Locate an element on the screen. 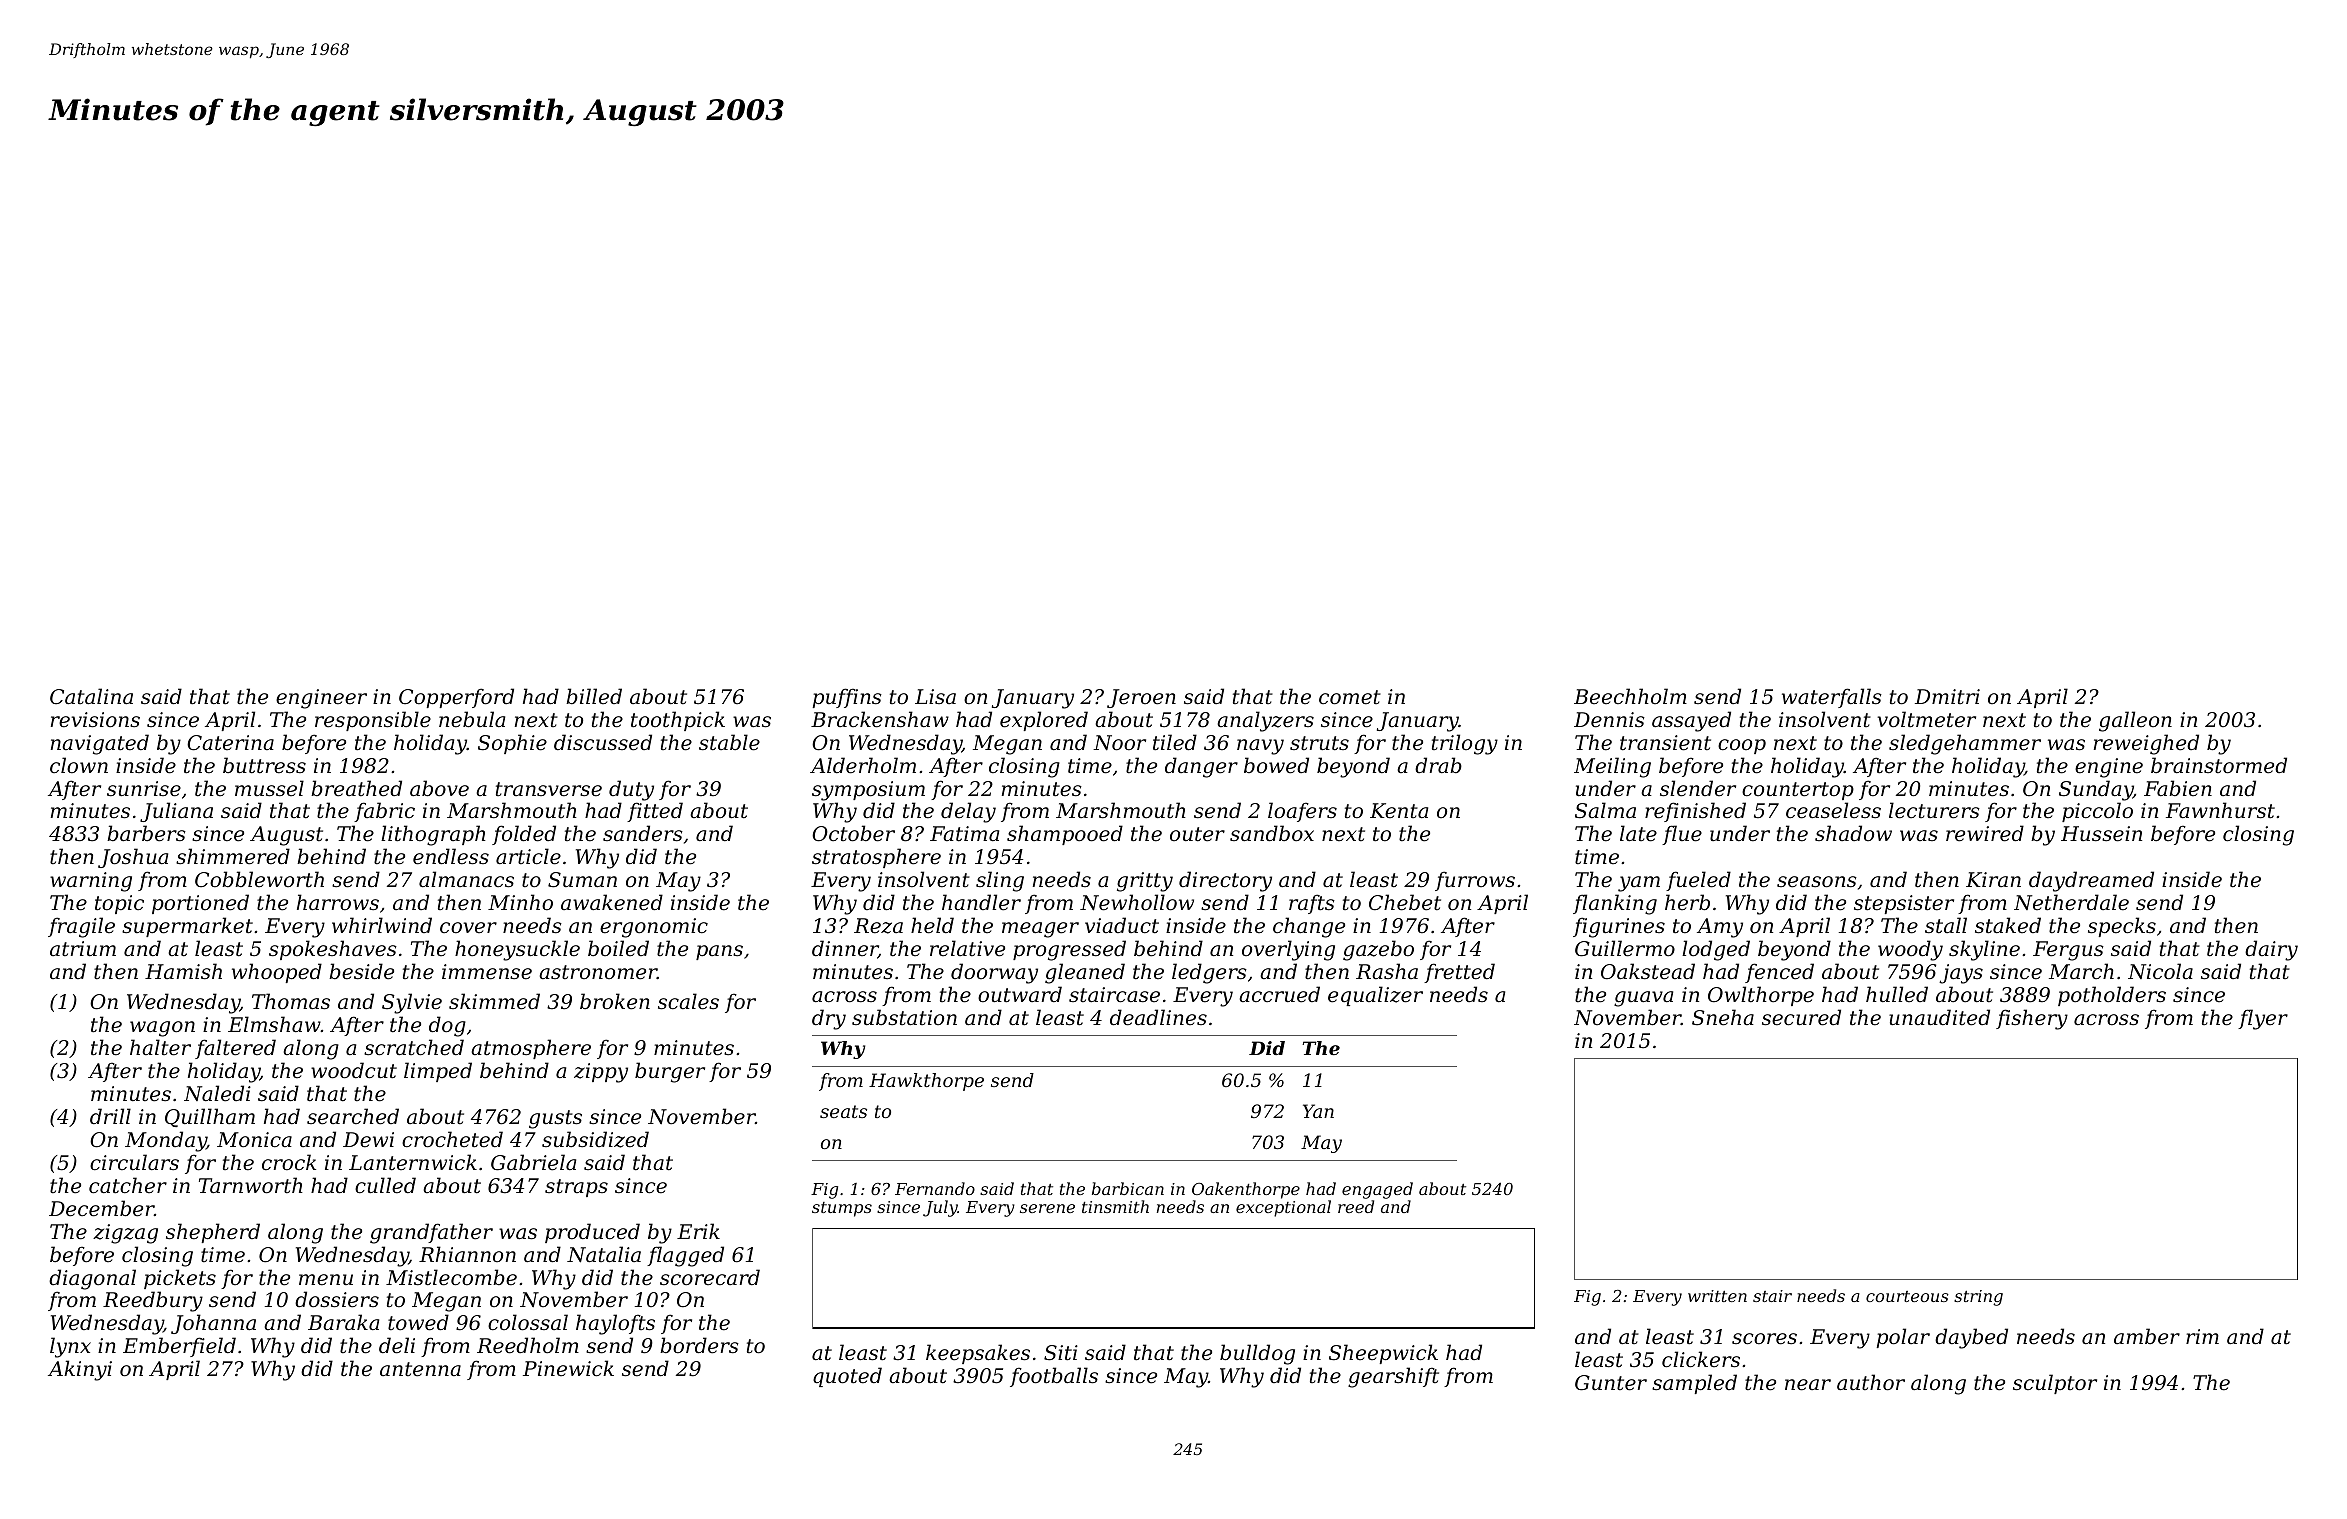 The image size is (2347, 1519). handler is located at coordinates (981, 902).
